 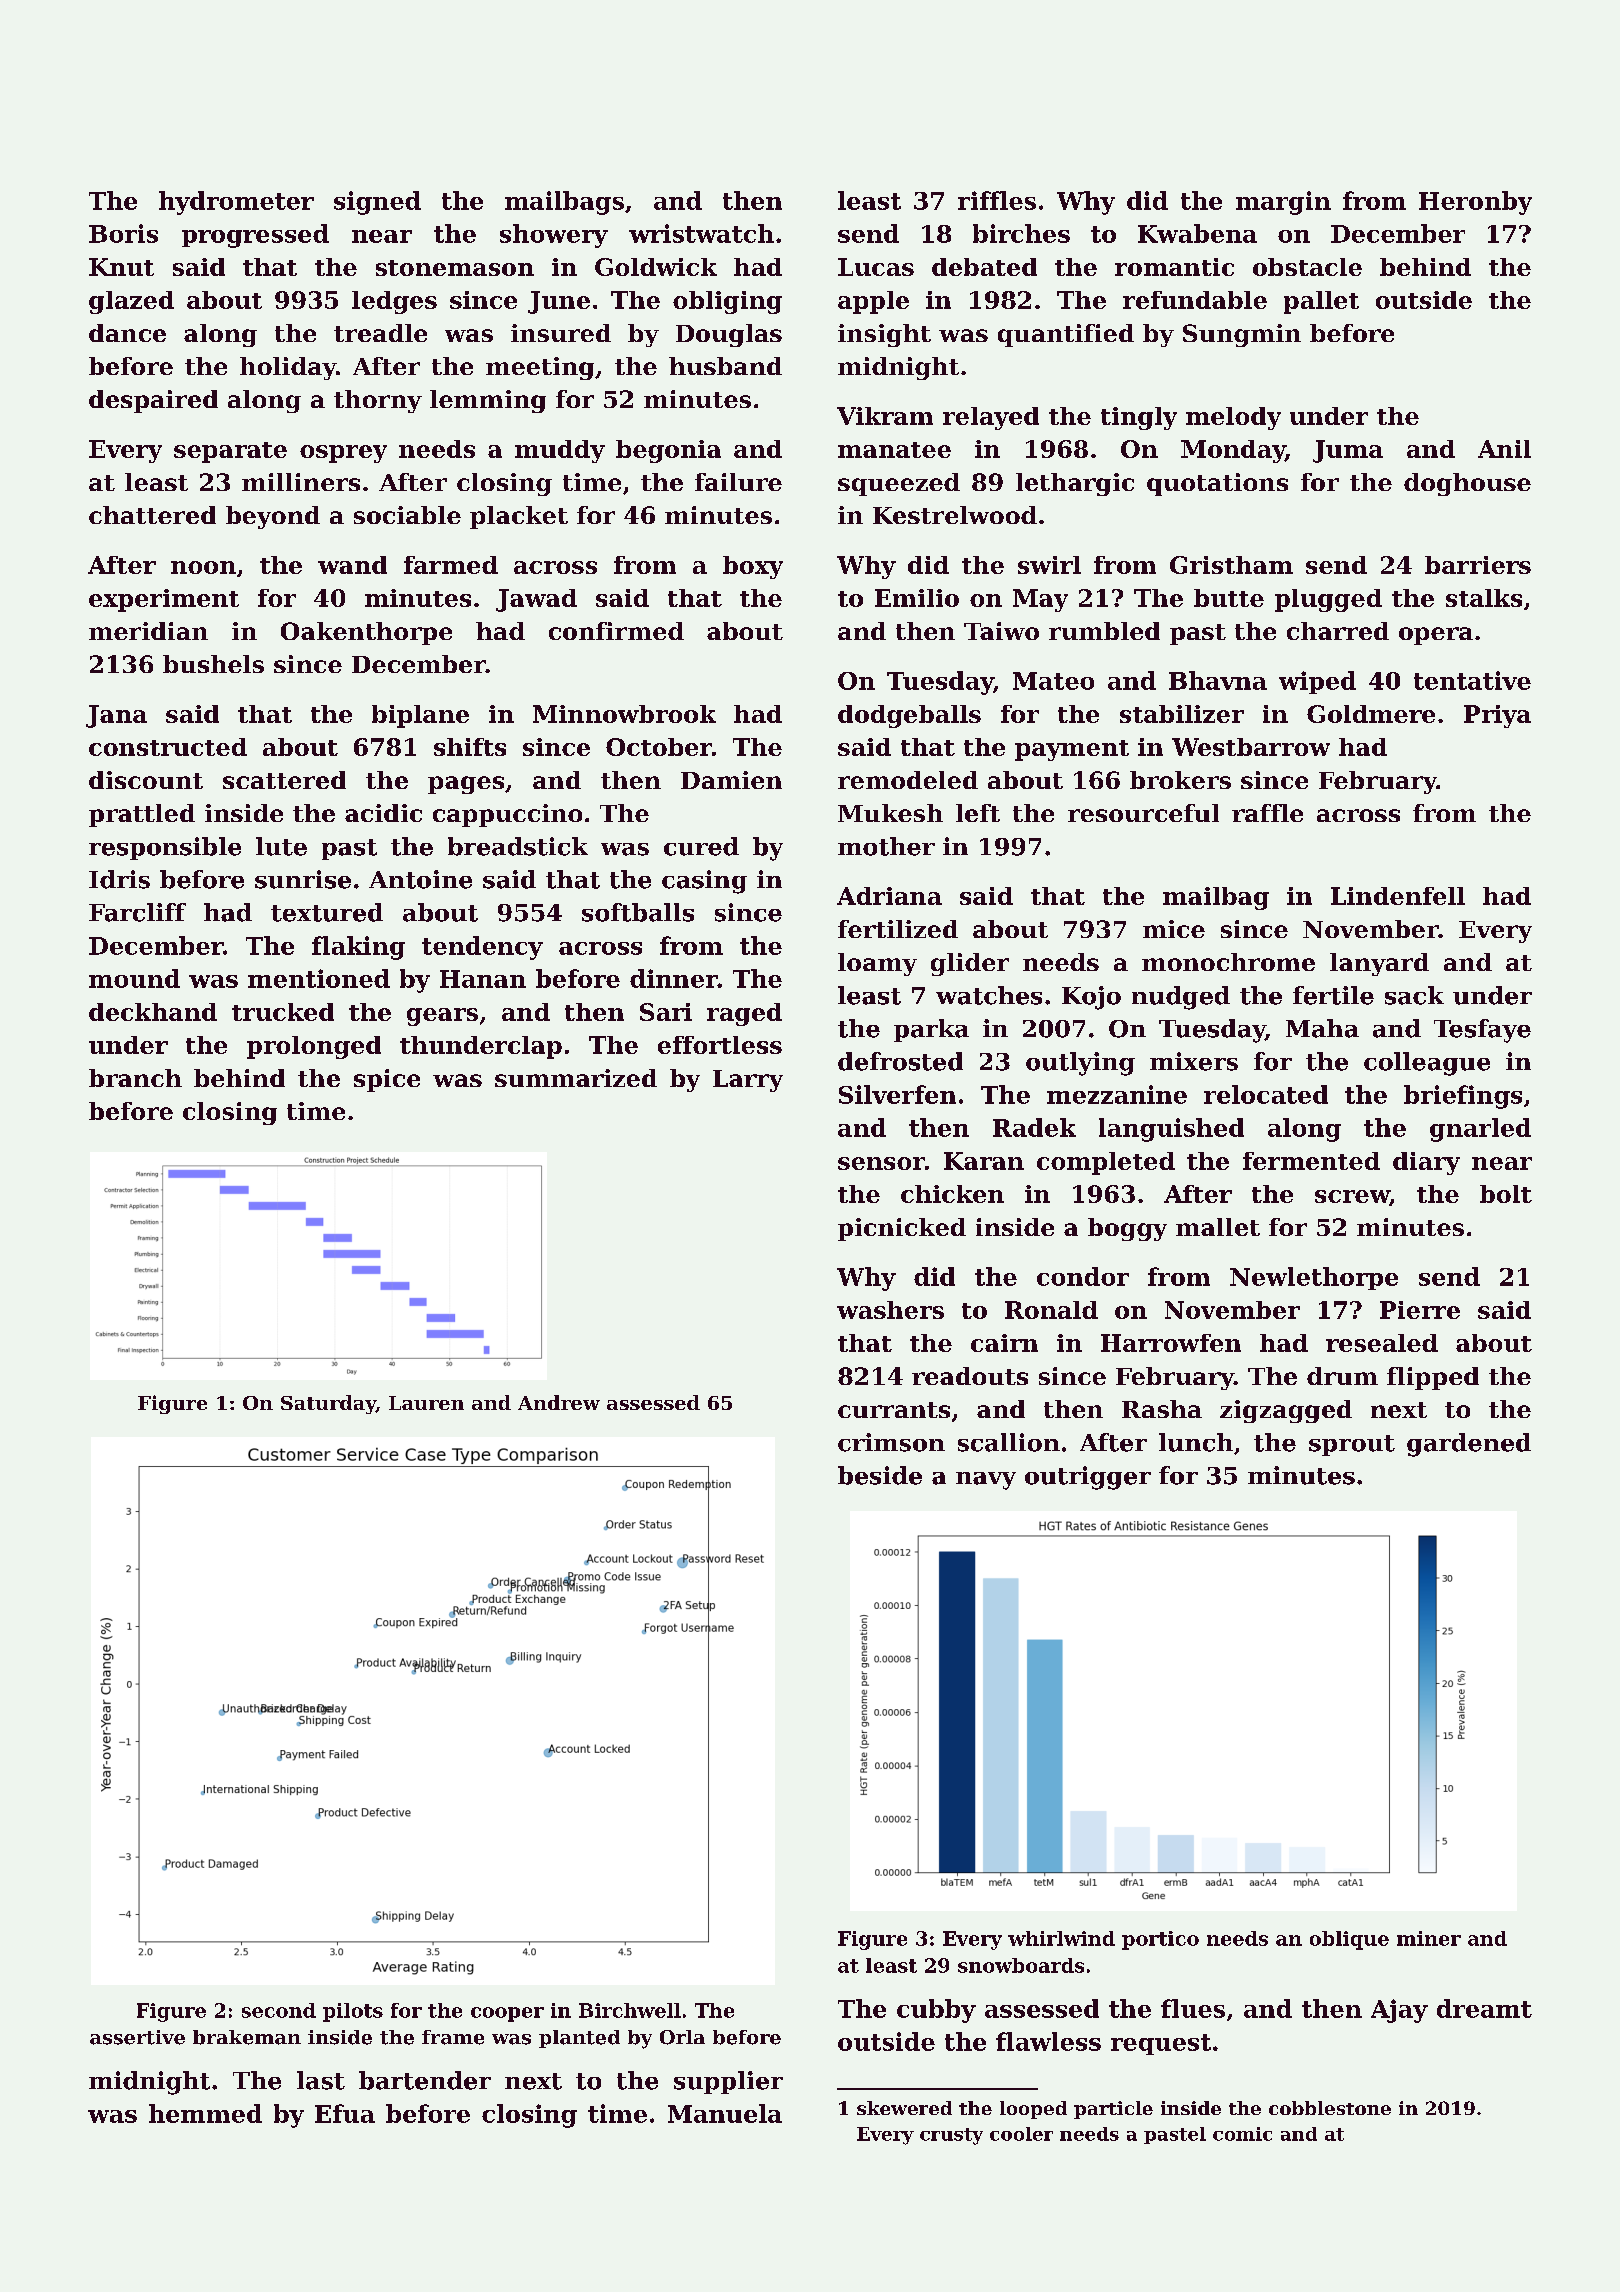 What do you see at coordinates (876, 267) in the screenshot?
I see `Lucas` at bounding box center [876, 267].
